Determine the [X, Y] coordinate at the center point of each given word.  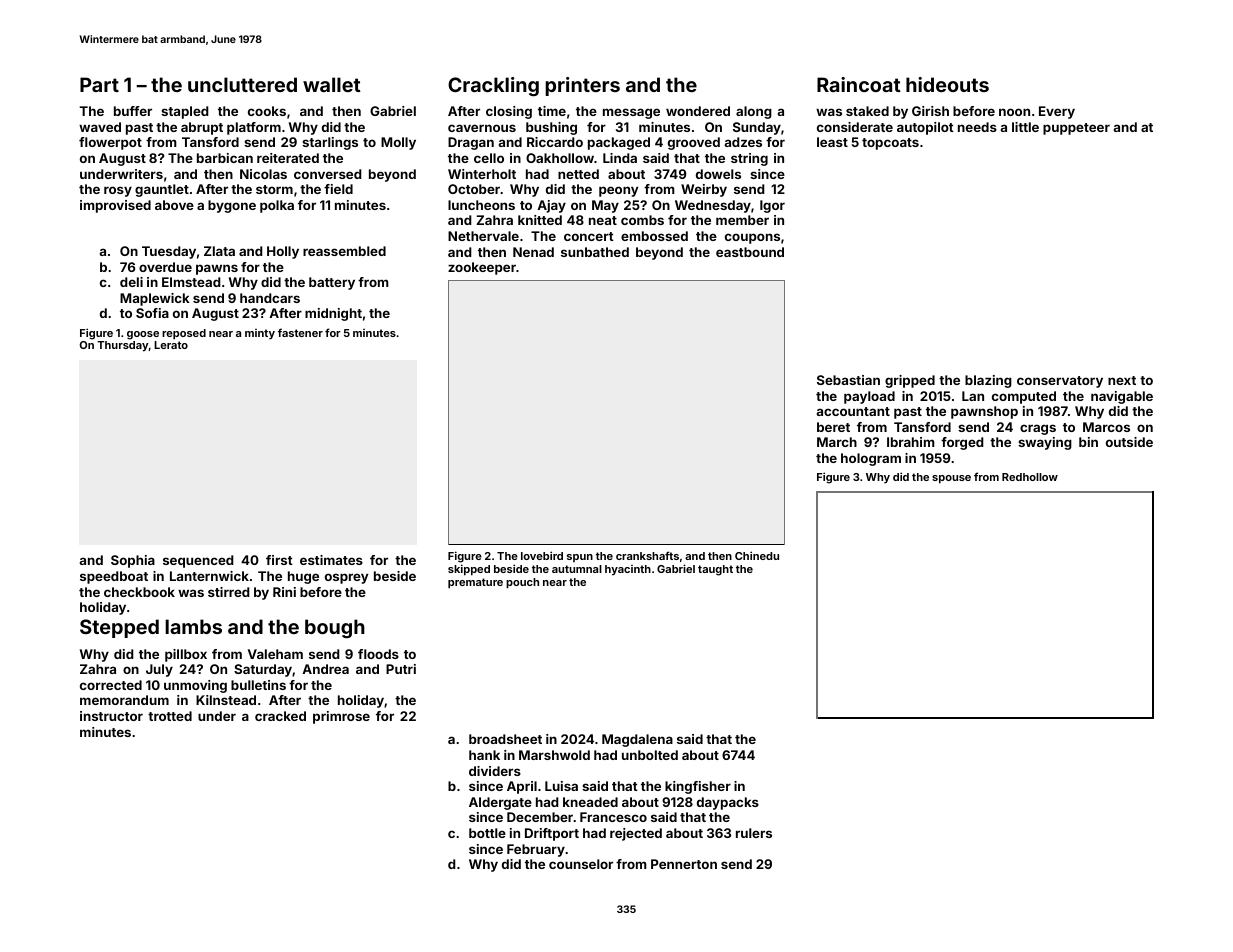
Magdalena [637, 740]
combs [642, 220]
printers [582, 86]
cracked [280, 716]
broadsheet [505, 739]
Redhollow [1030, 477]
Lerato [171, 345]
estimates [331, 560]
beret [833, 427]
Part [99, 84]
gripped [910, 381]
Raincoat [859, 84]
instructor [111, 716]
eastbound [750, 252]
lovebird [542, 555]
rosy [118, 191]
